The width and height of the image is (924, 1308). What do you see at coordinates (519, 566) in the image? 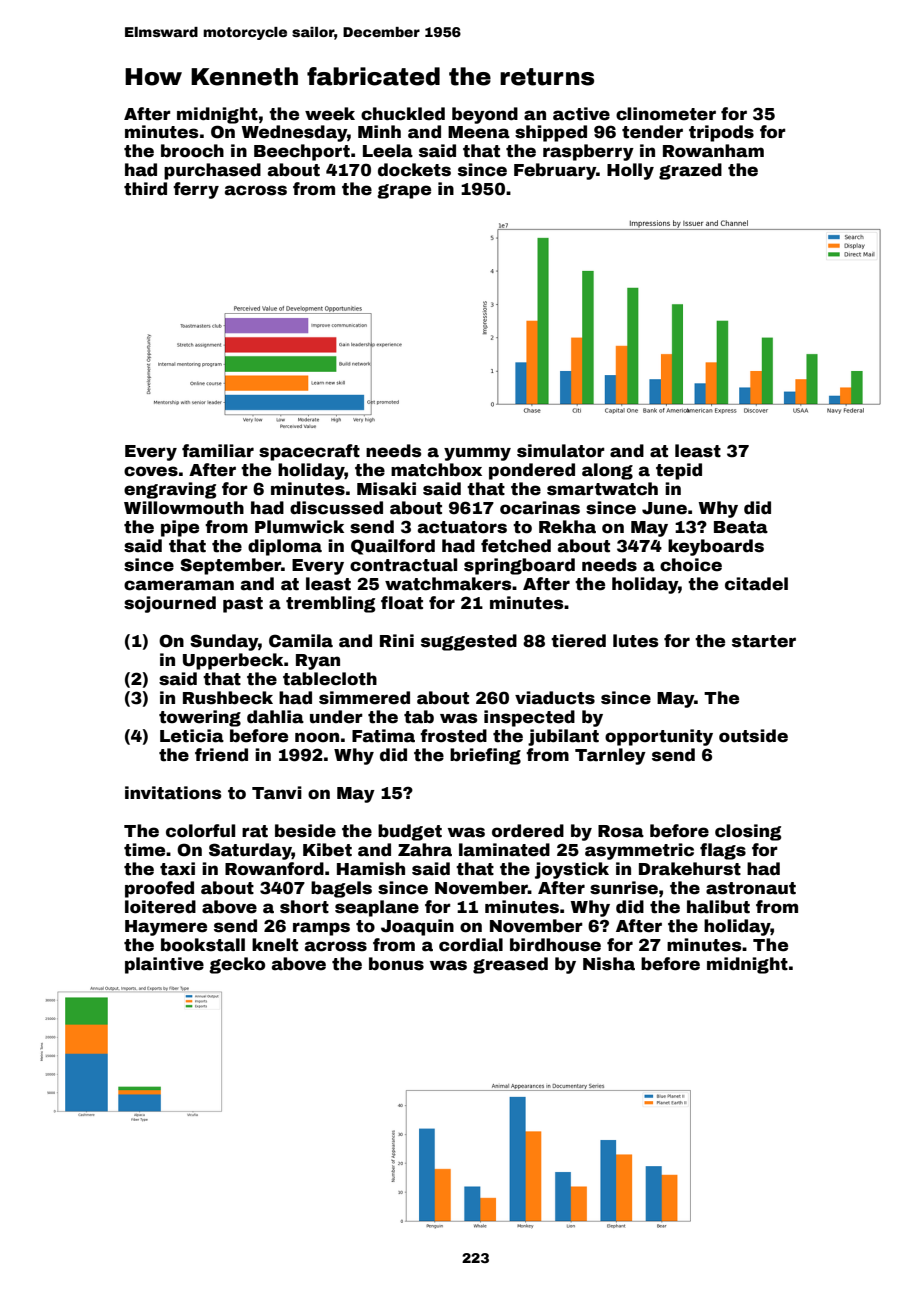
I see `springboard` at bounding box center [519, 566].
